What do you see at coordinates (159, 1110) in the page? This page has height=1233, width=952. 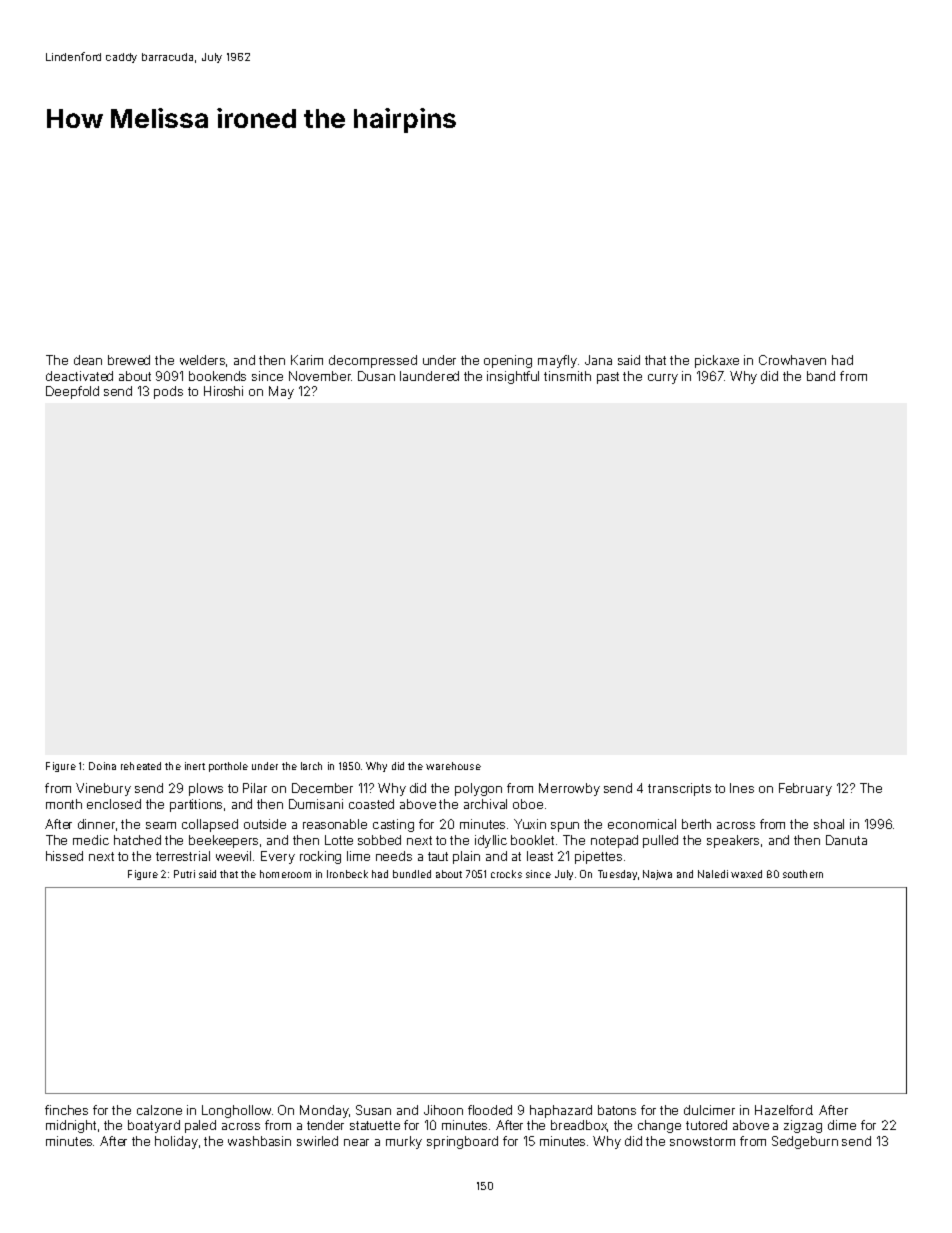 I see `calzone` at bounding box center [159, 1110].
